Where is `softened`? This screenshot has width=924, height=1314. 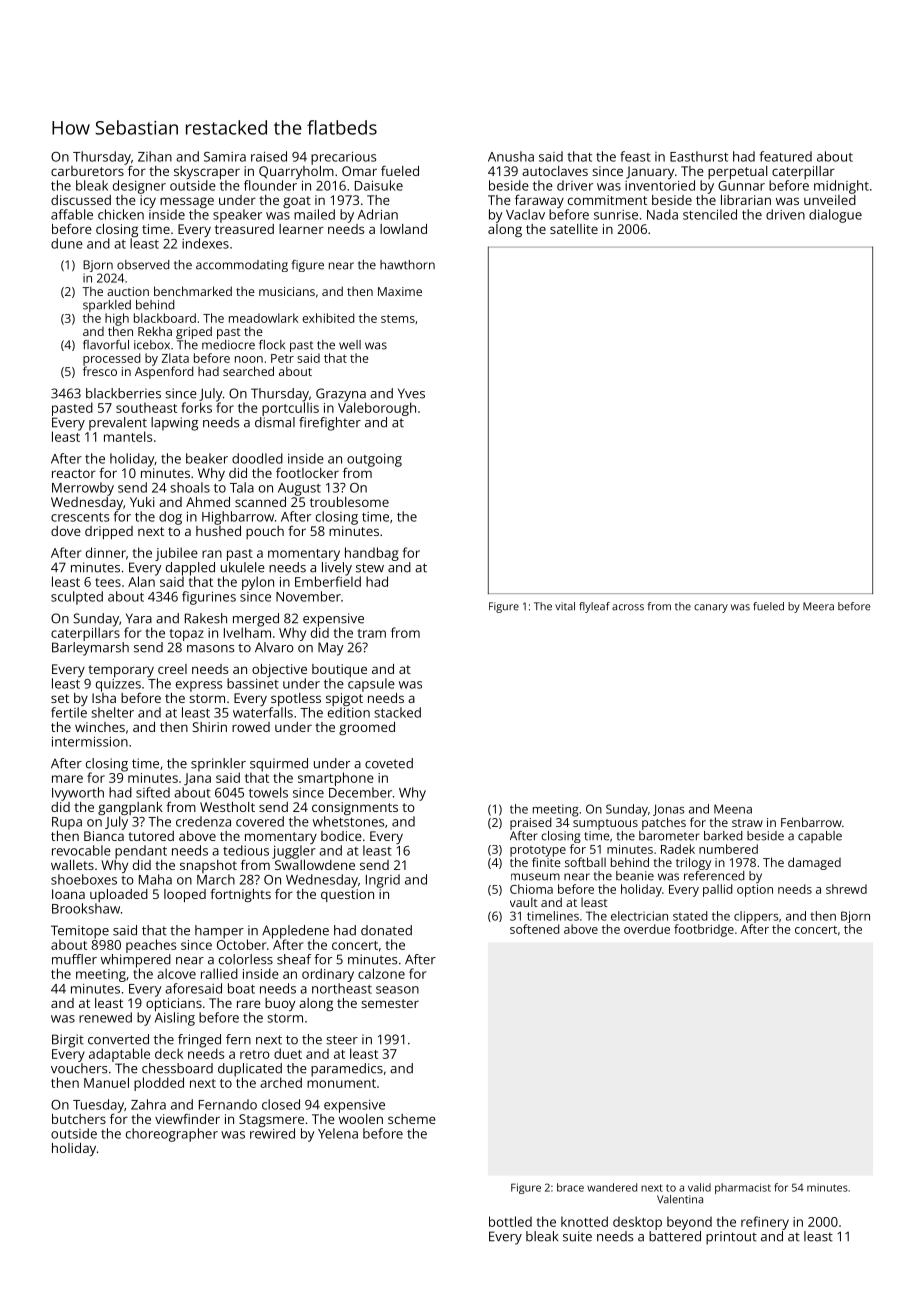 softened is located at coordinates (535, 929).
